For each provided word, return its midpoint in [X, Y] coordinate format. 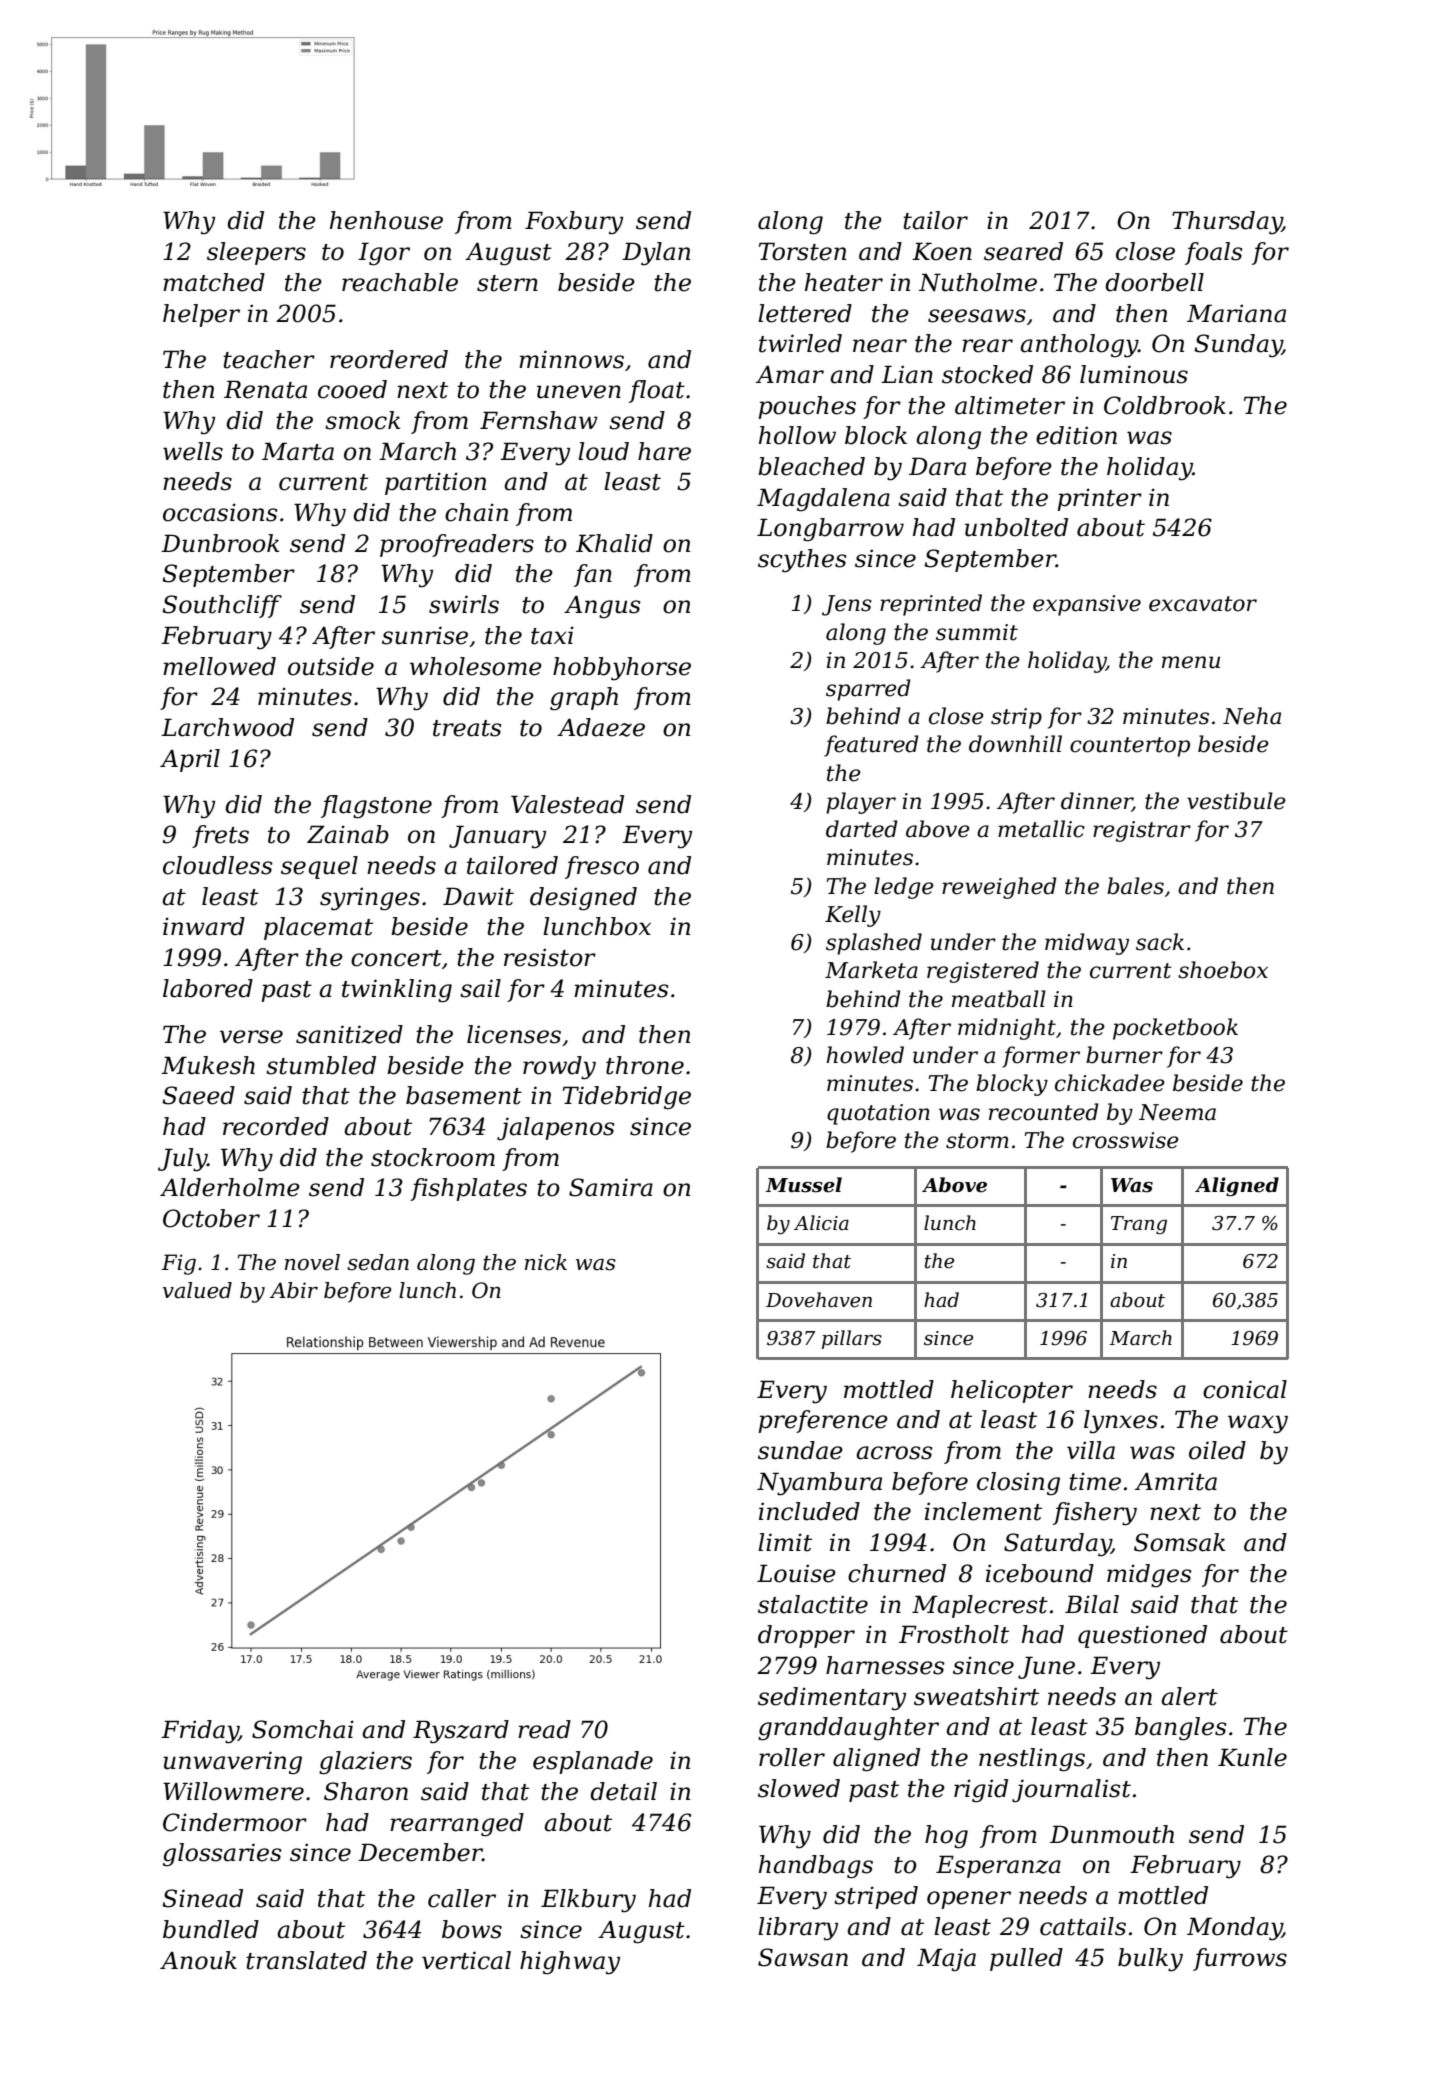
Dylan [656, 254]
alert [1189, 1696]
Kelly [853, 916]
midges [1149, 1576]
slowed [799, 1788]
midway [1087, 944]
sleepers [256, 253]
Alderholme [230, 1187]
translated [306, 1960]
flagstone [376, 807]
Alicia [821, 1223]
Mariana [1236, 313]
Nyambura [819, 1484]
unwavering [232, 1762]
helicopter [1012, 1391]
